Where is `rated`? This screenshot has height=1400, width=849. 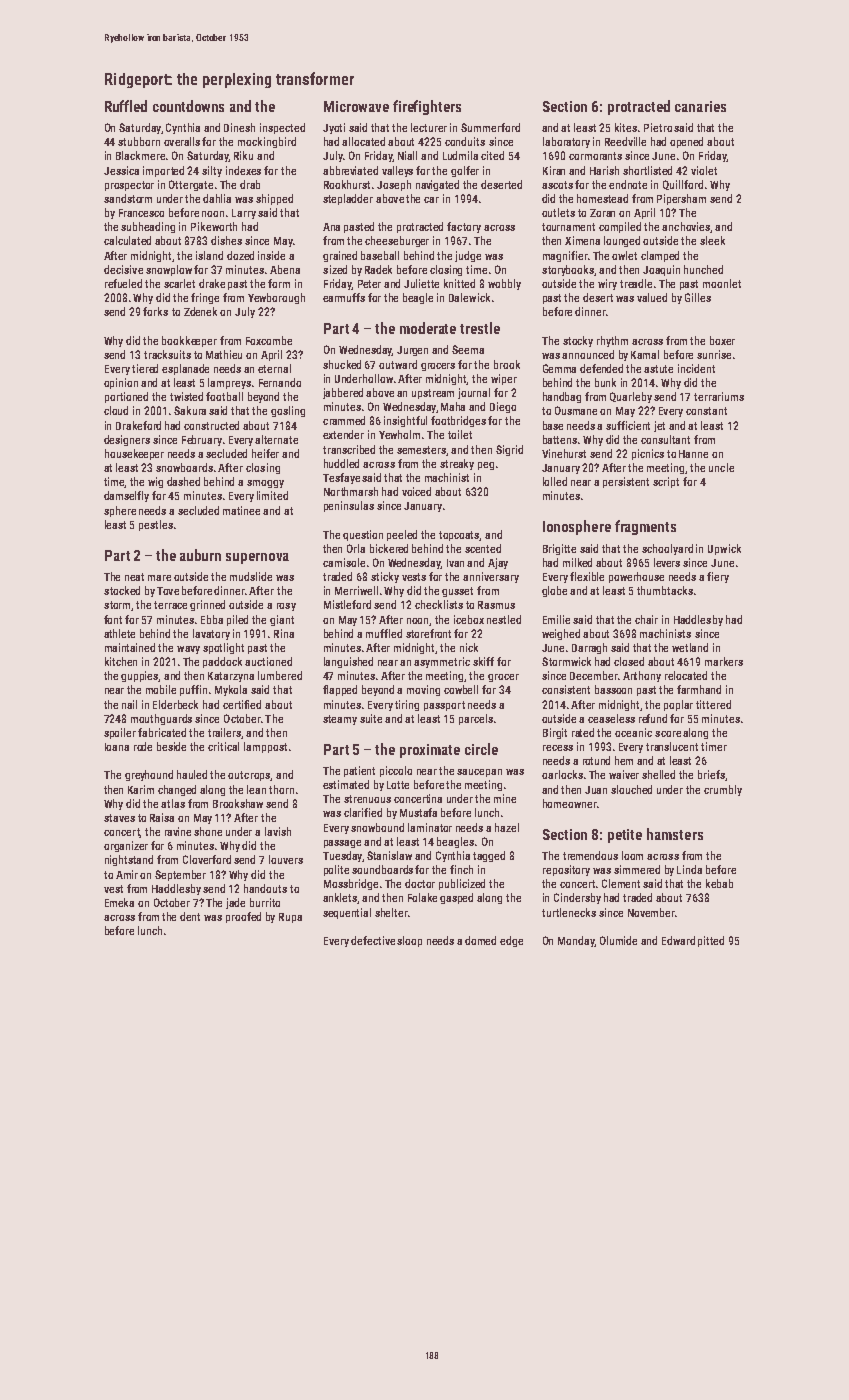 rated is located at coordinates (583, 732).
